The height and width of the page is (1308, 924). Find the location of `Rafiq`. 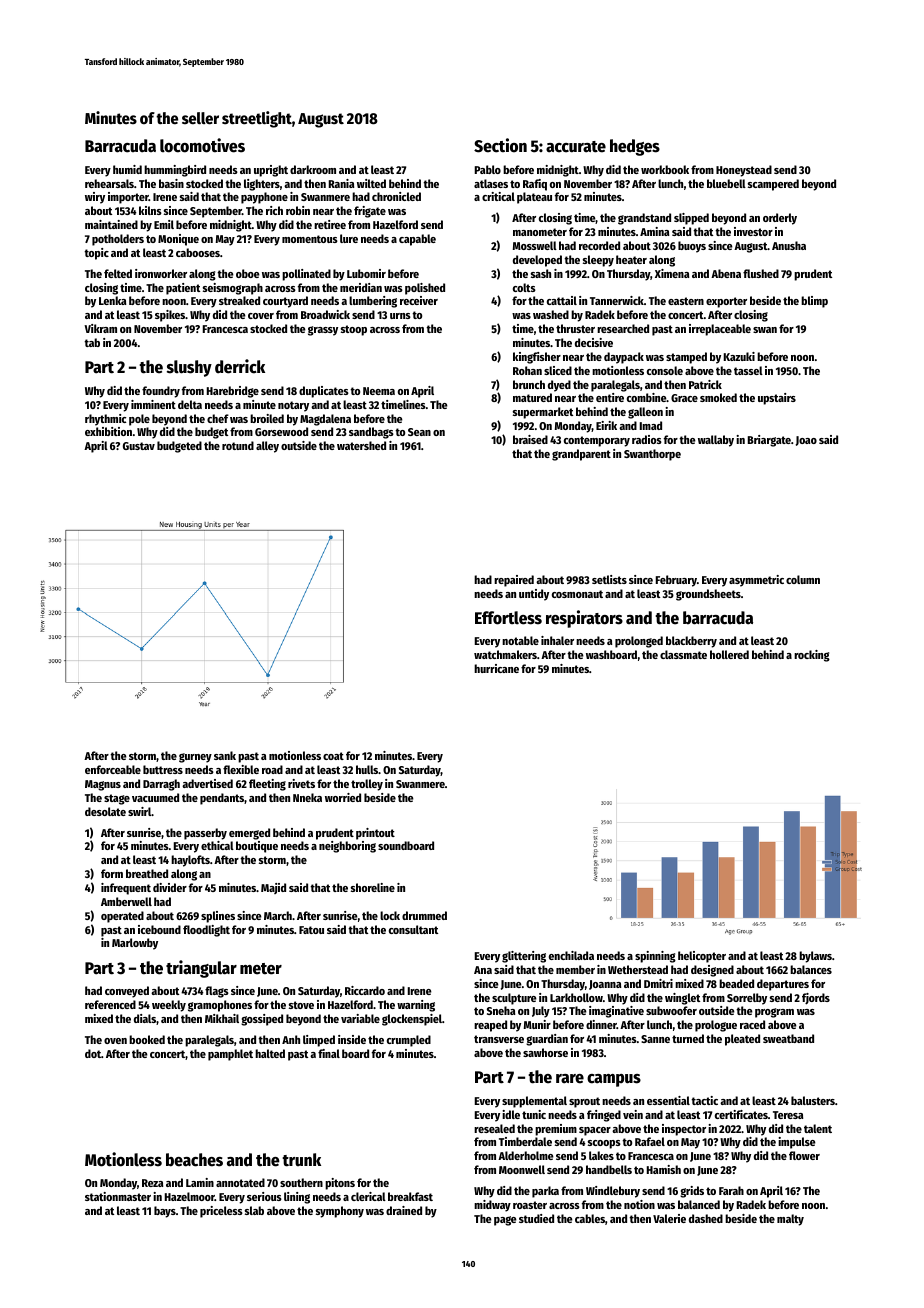

Rafiq is located at coordinates (535, 185).
